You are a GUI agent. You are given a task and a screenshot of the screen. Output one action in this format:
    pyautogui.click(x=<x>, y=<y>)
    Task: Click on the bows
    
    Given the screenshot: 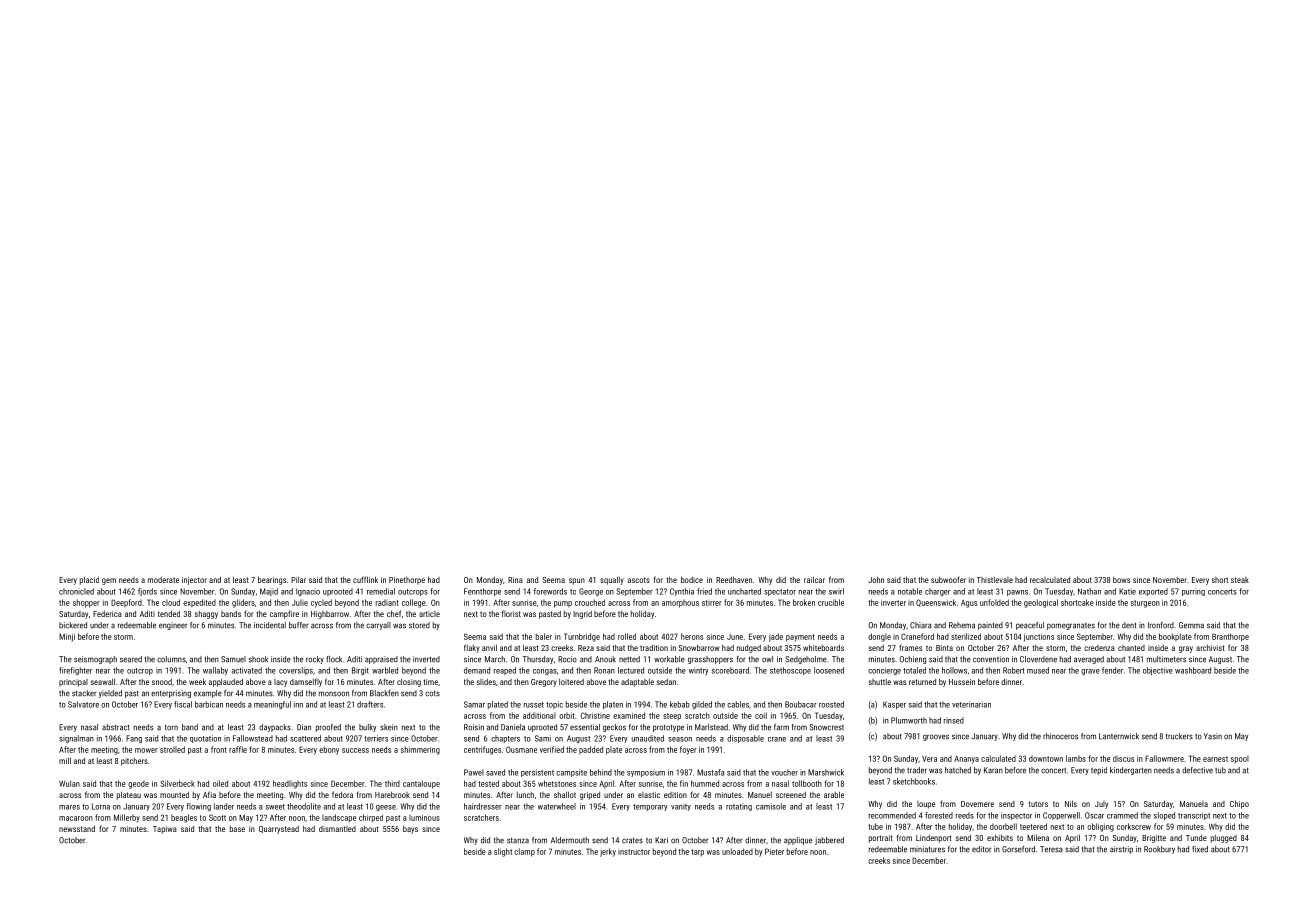 What is the action you would take?
    pyautogui.click(x=1121, y=579)
